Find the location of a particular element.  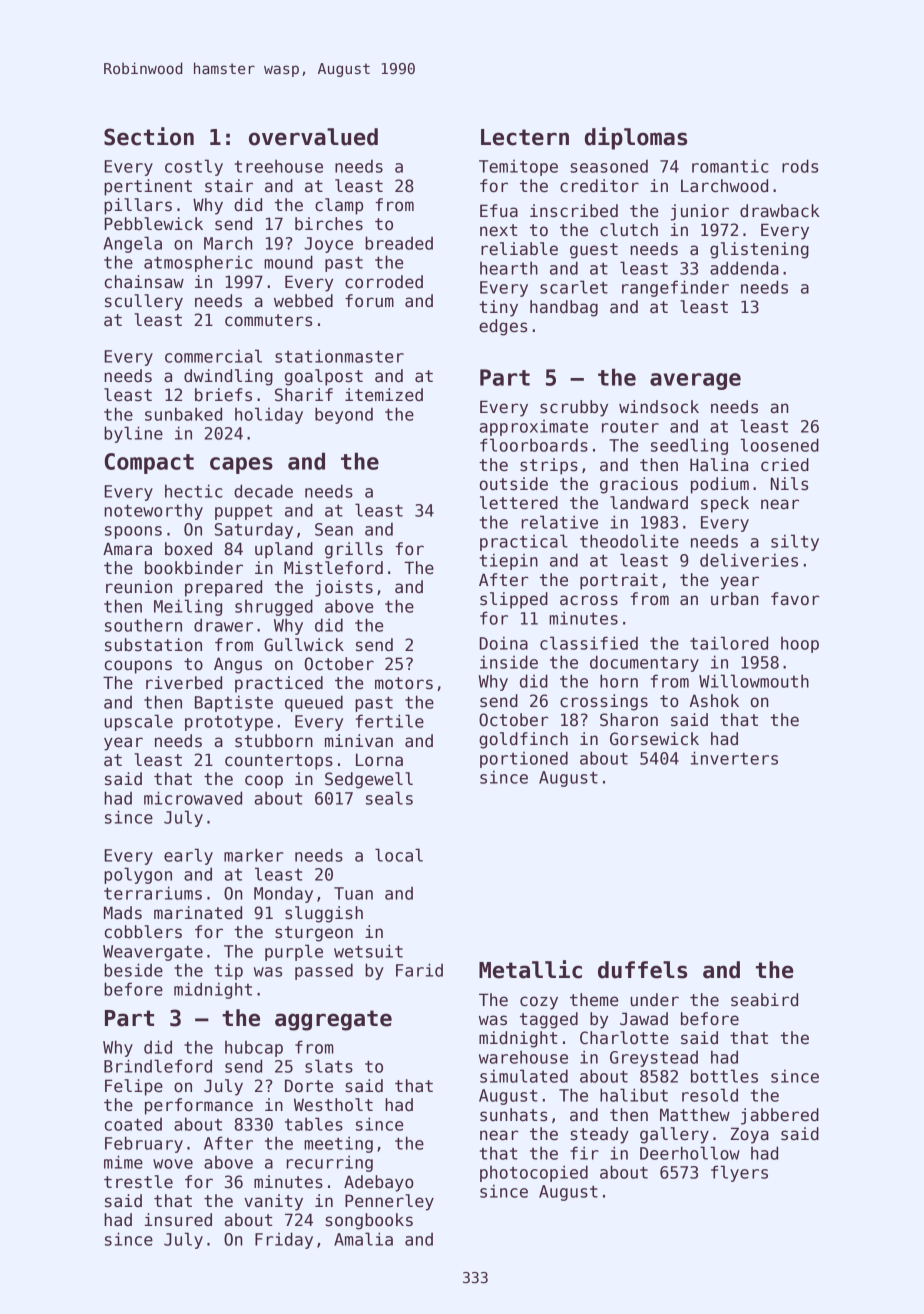

Amalia is located at coordinates (363, 1239).
